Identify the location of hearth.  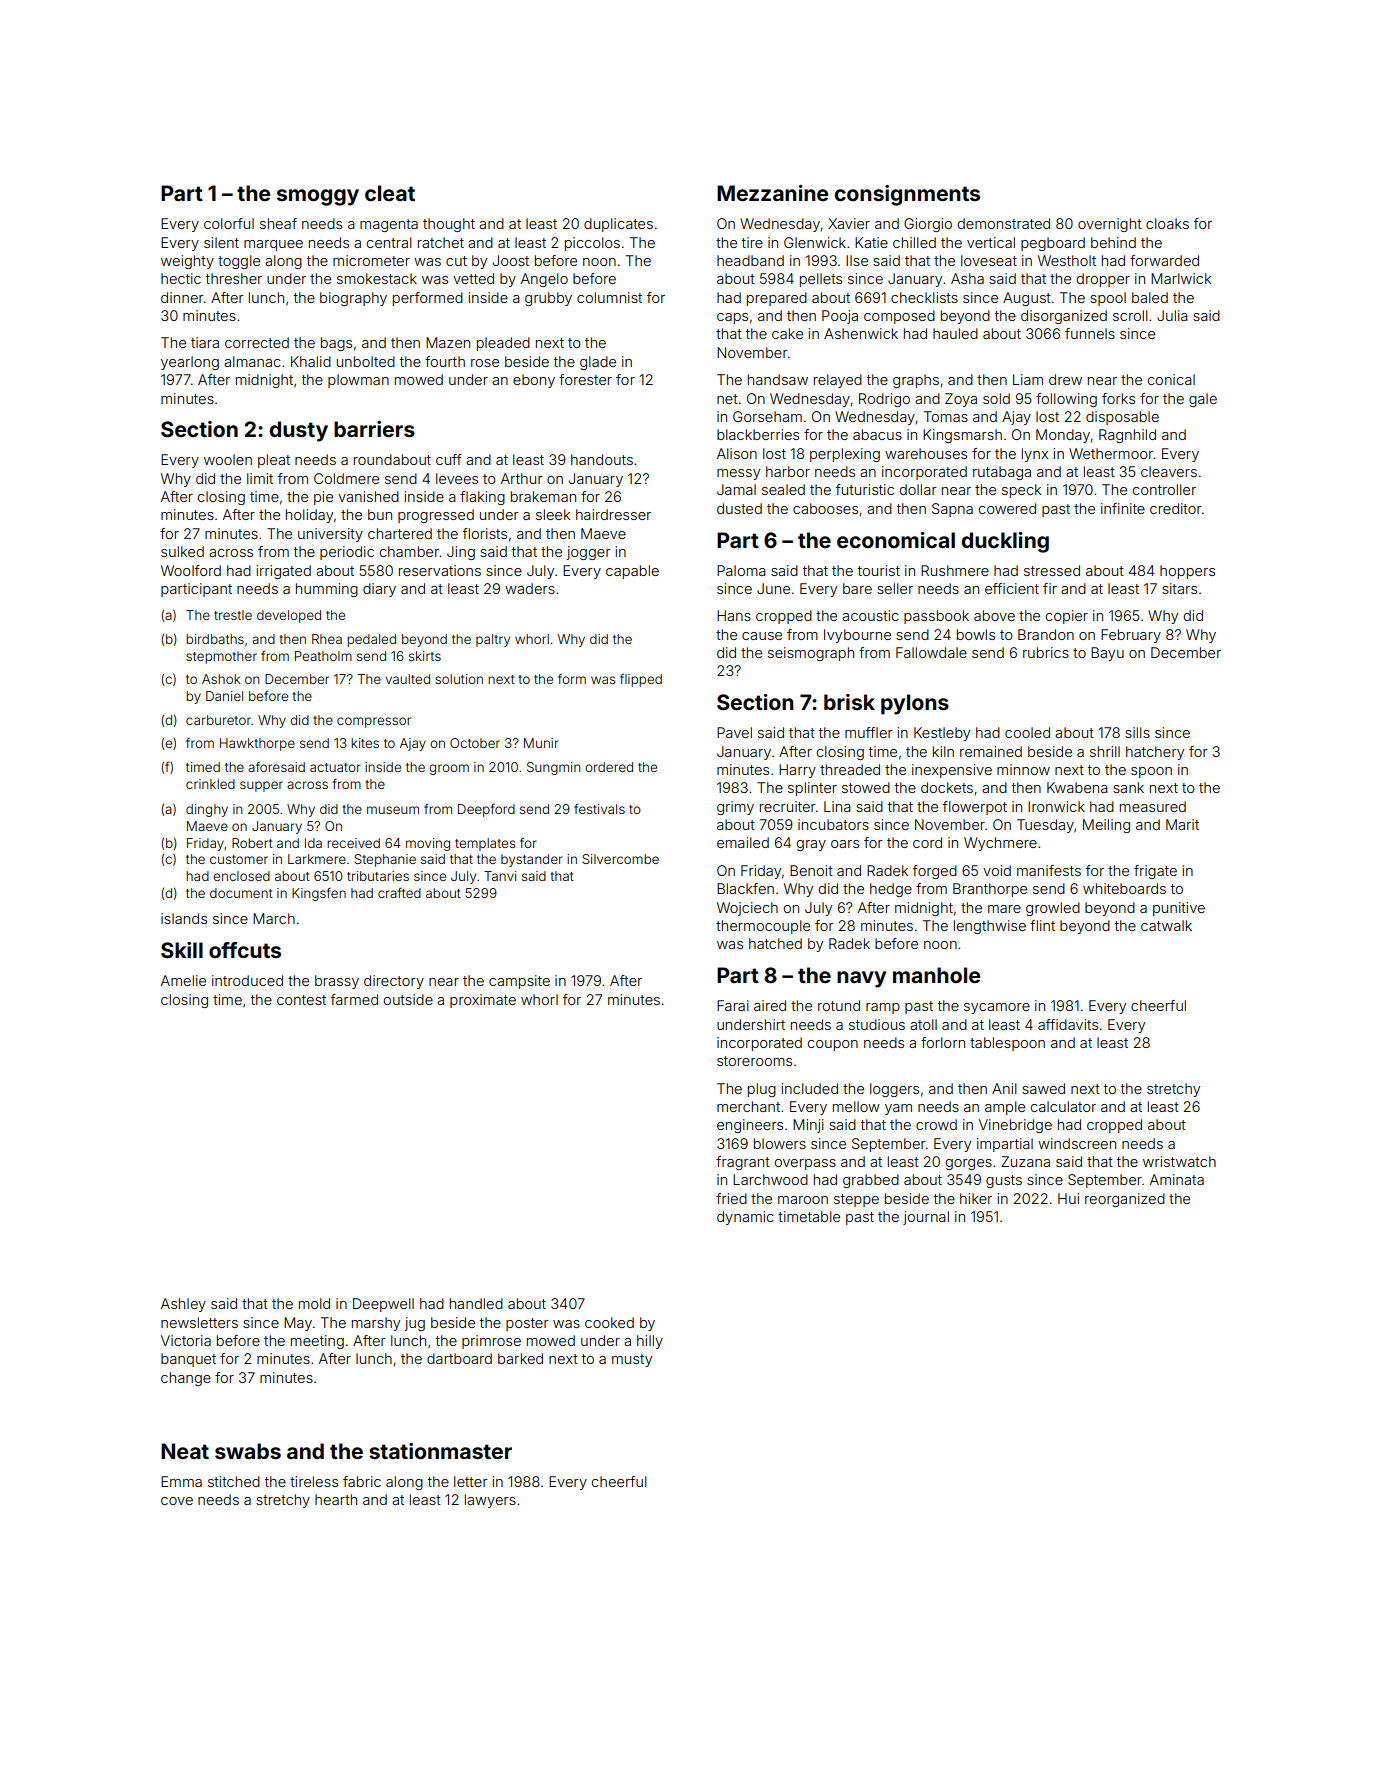
(336, 1499).
